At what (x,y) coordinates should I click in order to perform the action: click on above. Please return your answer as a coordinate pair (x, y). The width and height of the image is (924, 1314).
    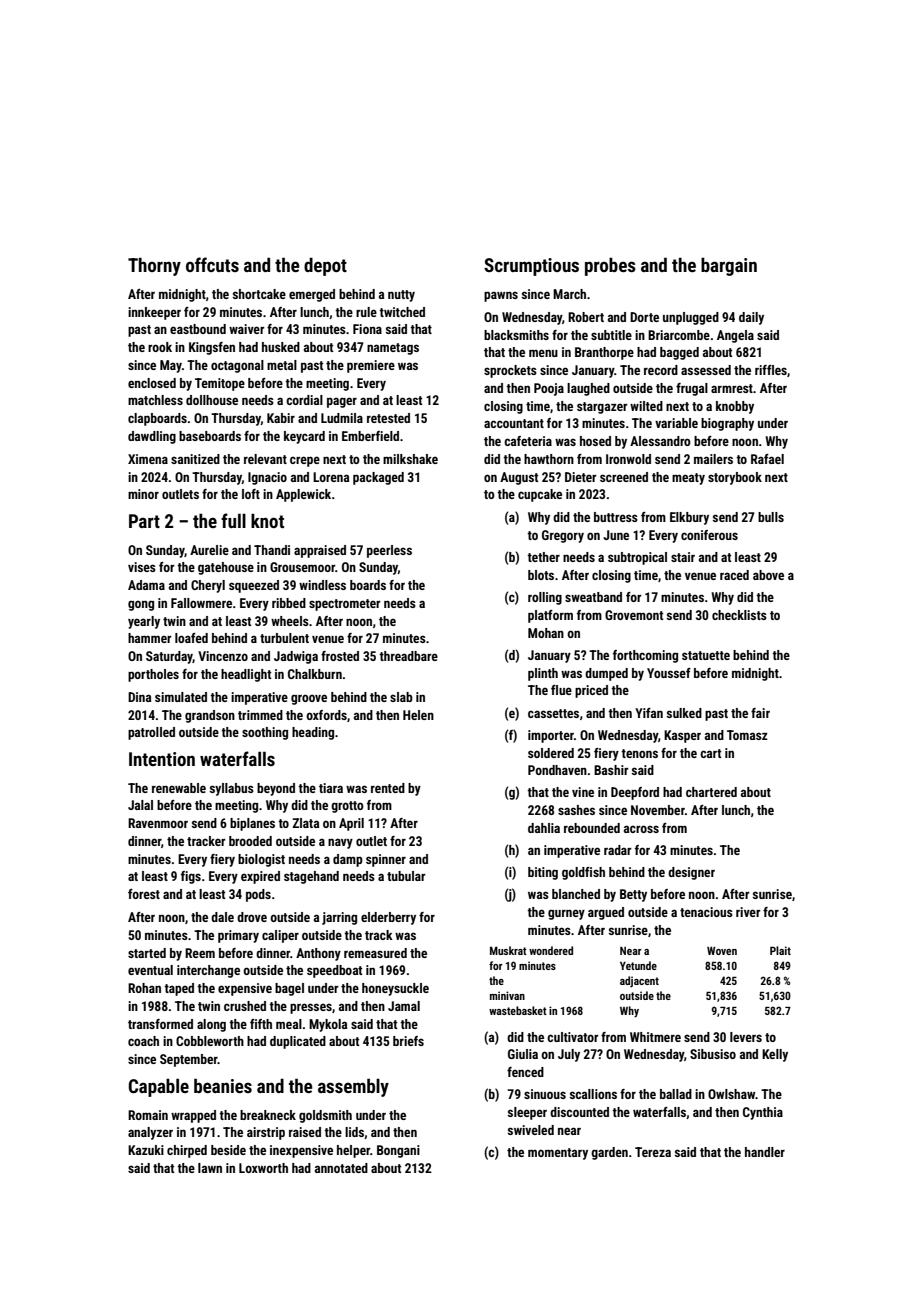
    Looking at the image, I should click on (768, 575).
